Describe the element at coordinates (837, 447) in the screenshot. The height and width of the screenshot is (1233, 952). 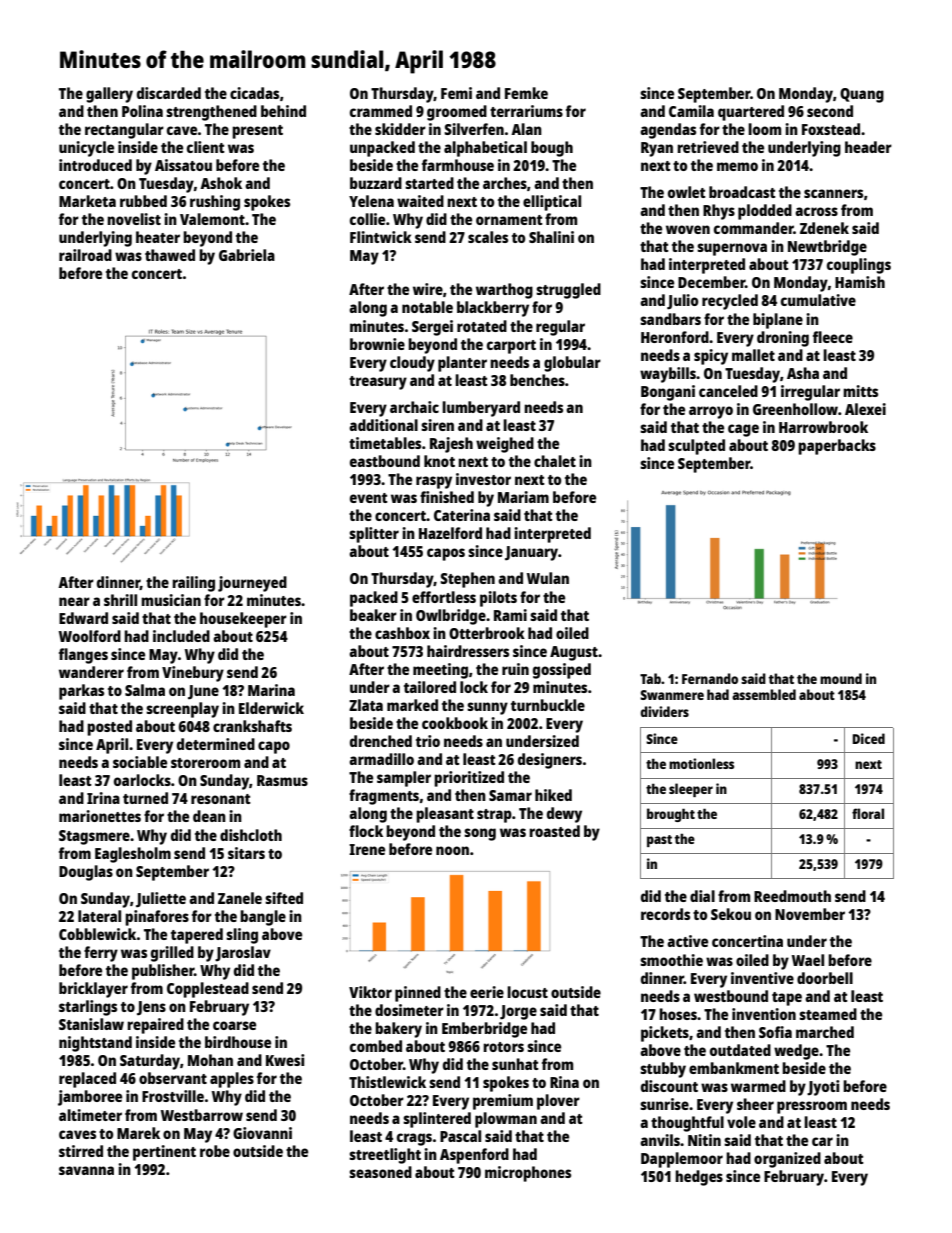
I see `paperbacks` at that location.
